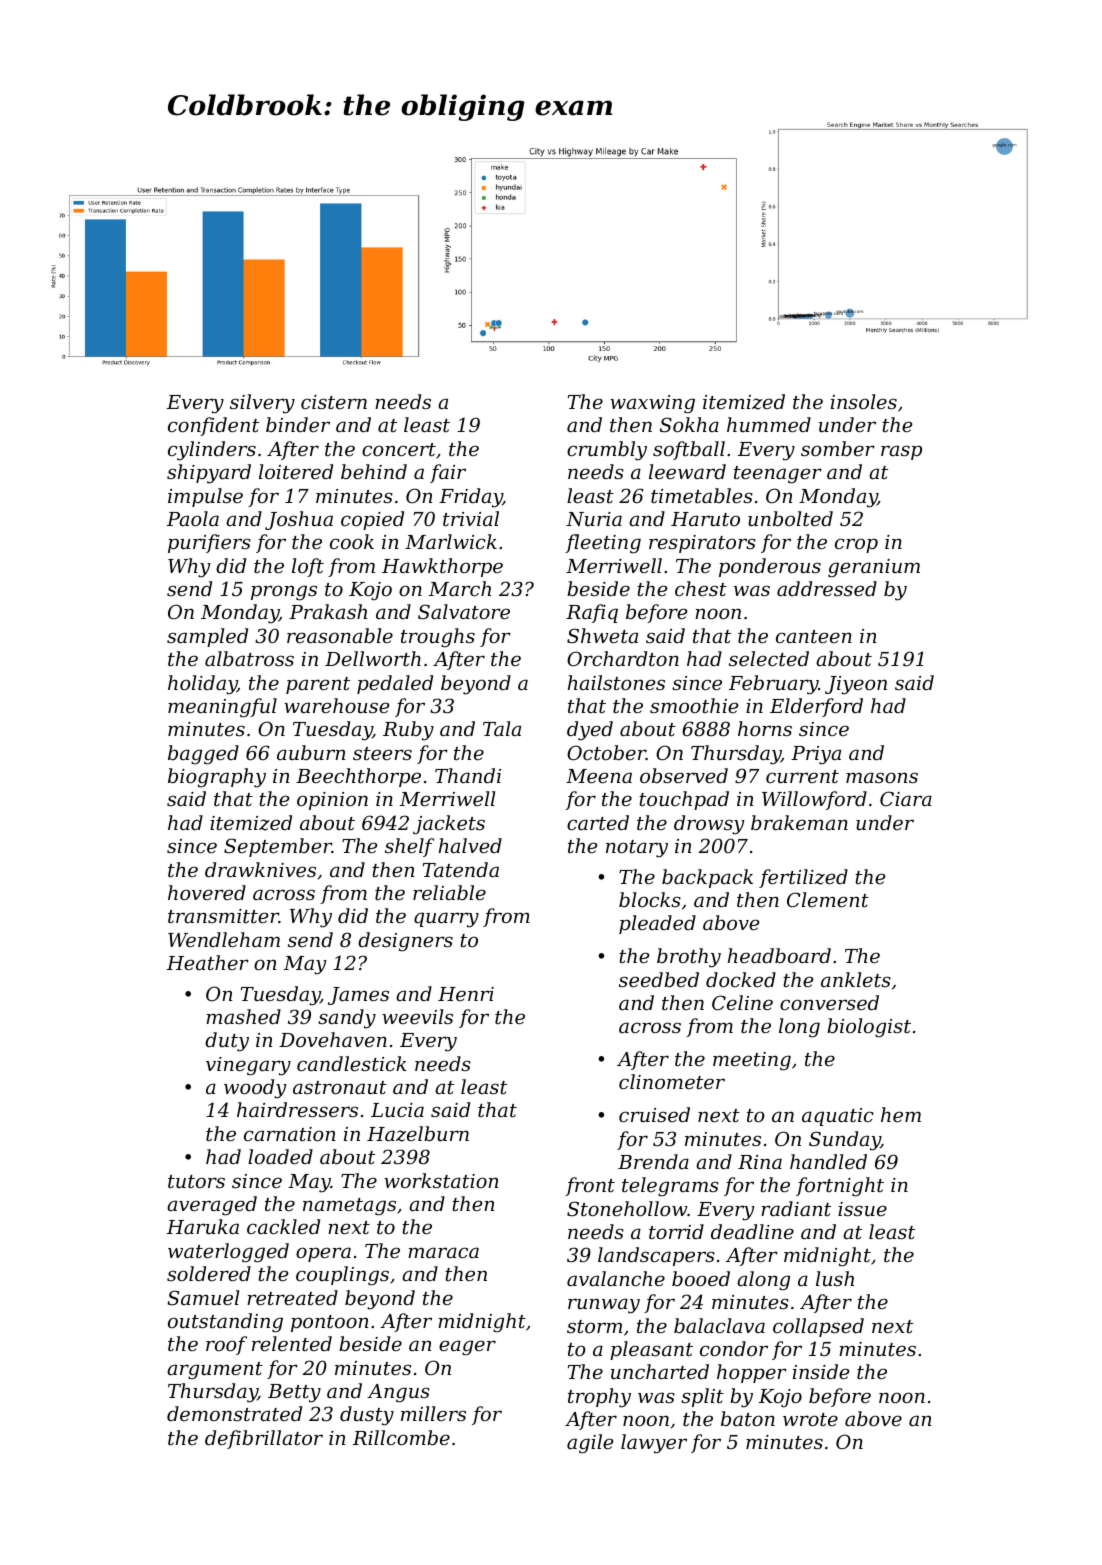 This screenshot has width=1102, height=1565. I want to click on Meena, so click(599, 776).
